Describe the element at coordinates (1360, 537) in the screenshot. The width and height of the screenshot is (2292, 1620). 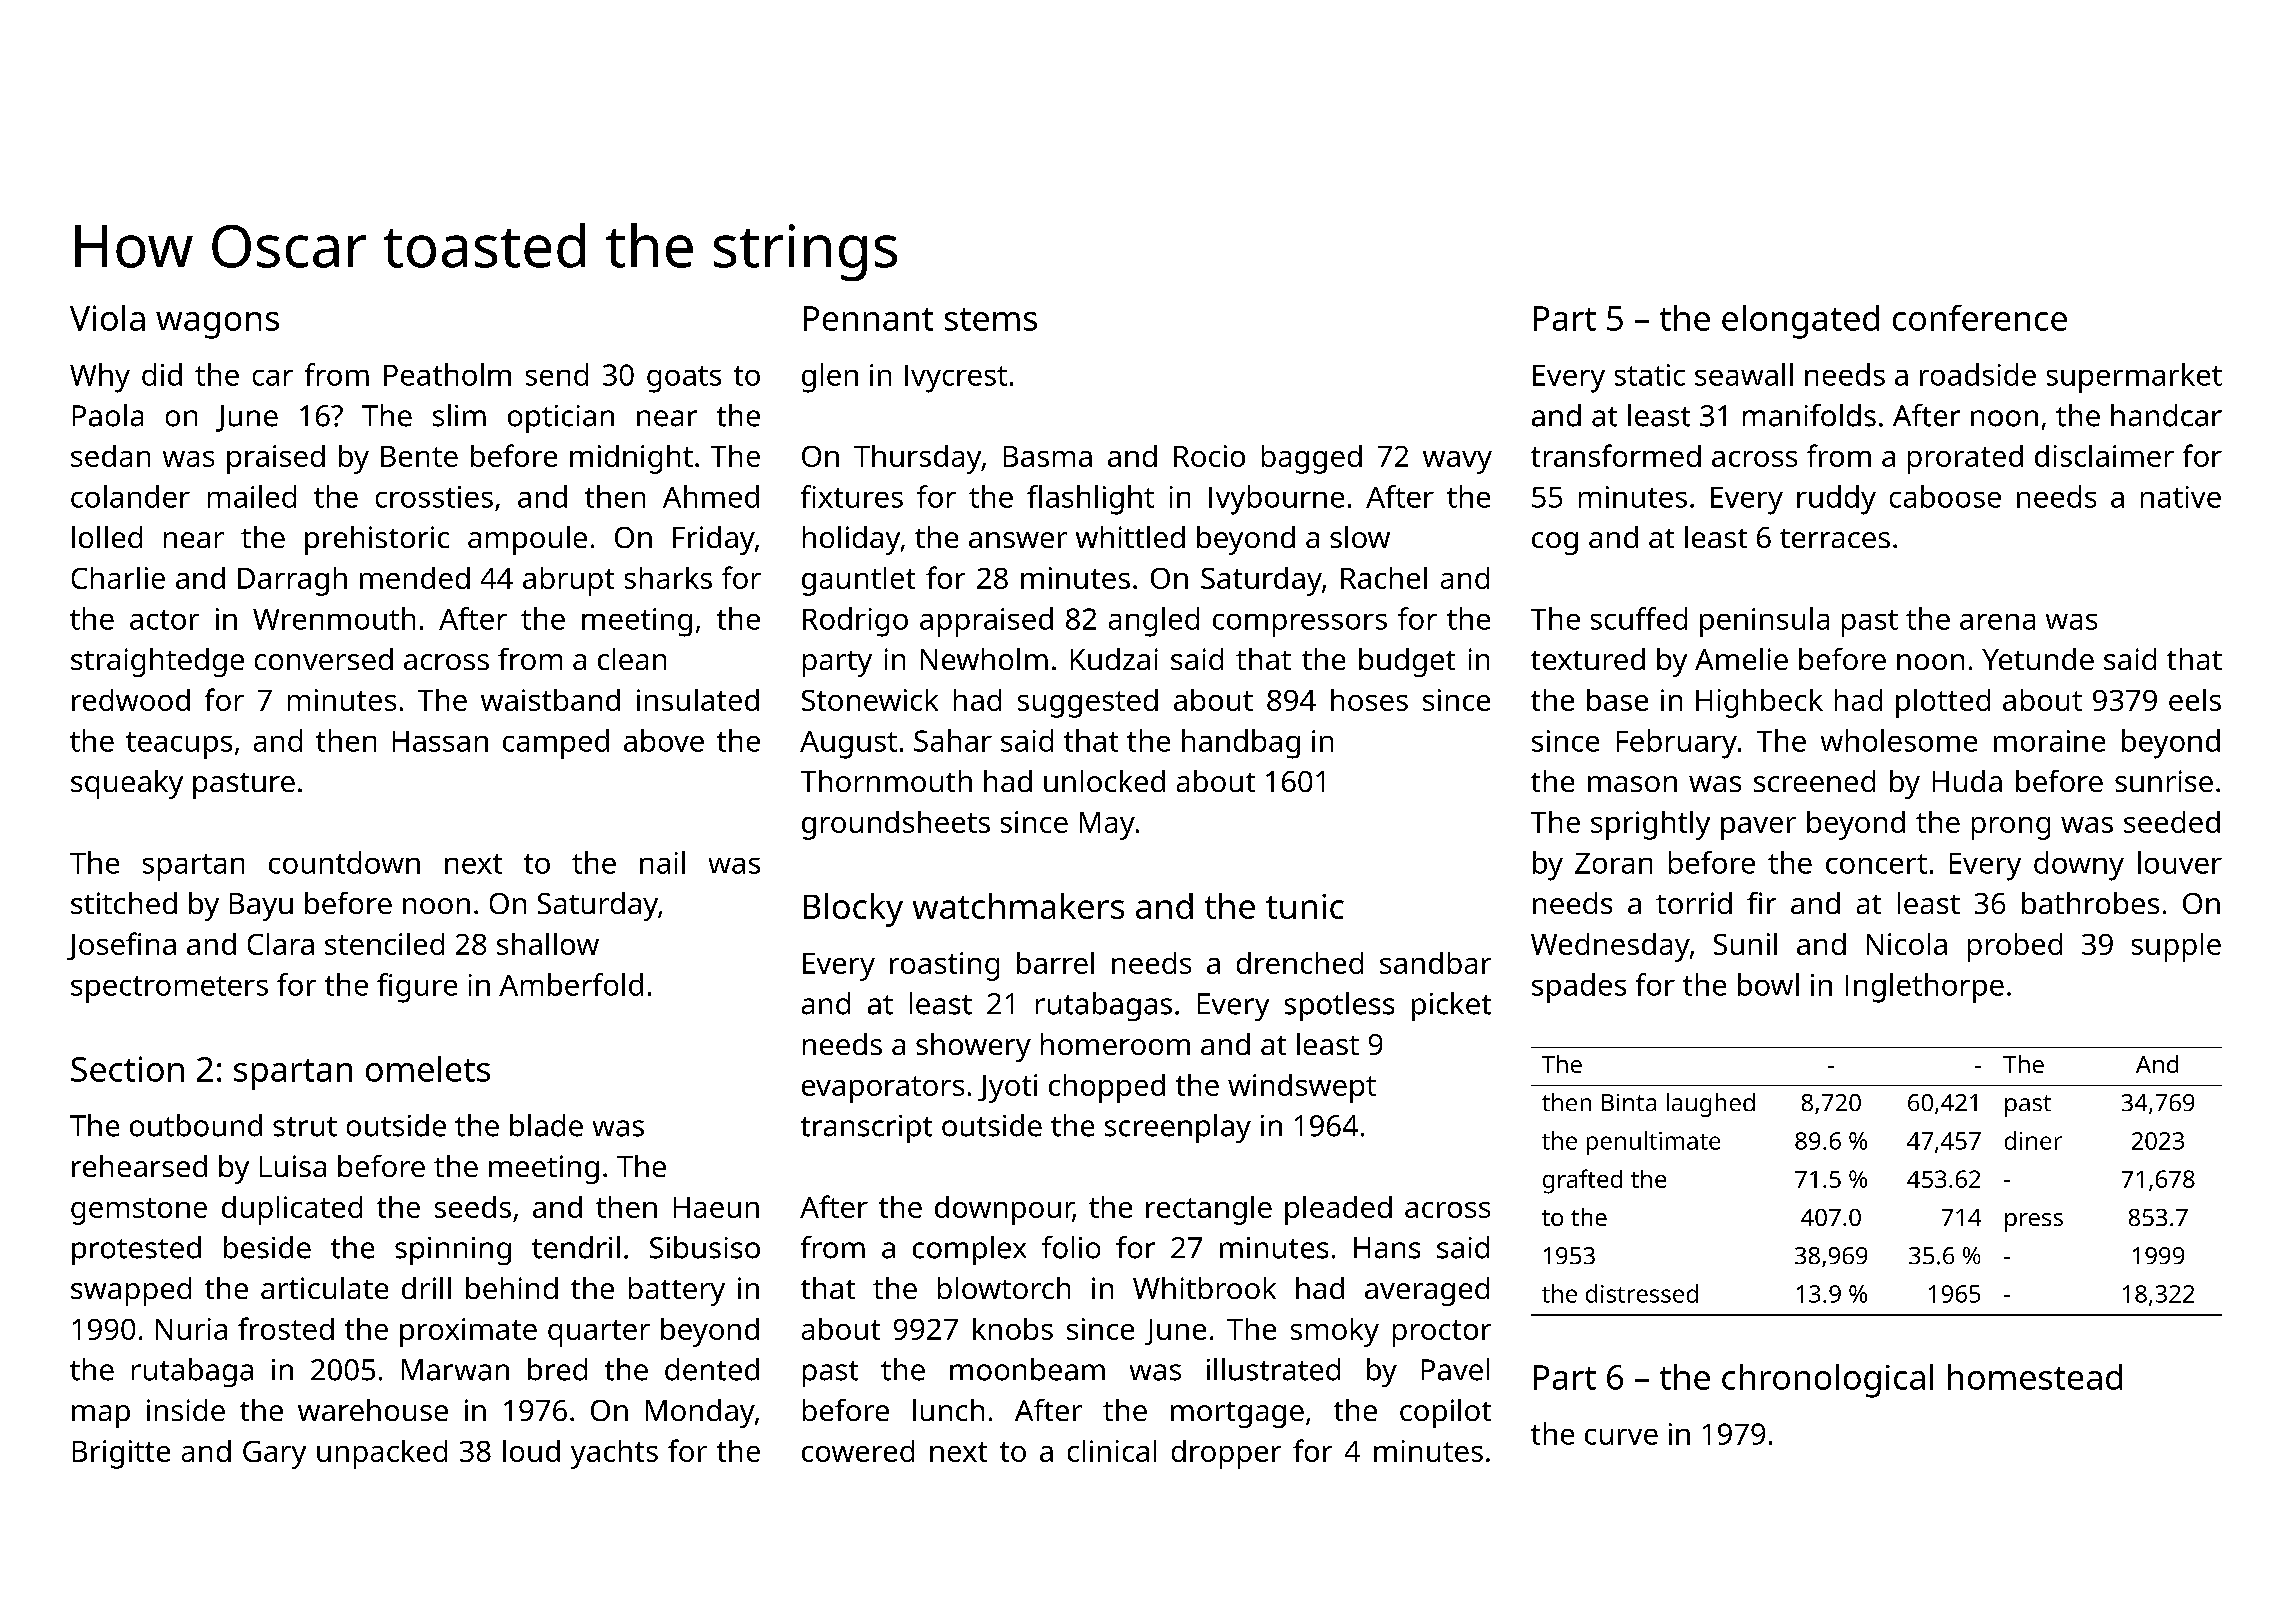
I see `slow` at that location.
